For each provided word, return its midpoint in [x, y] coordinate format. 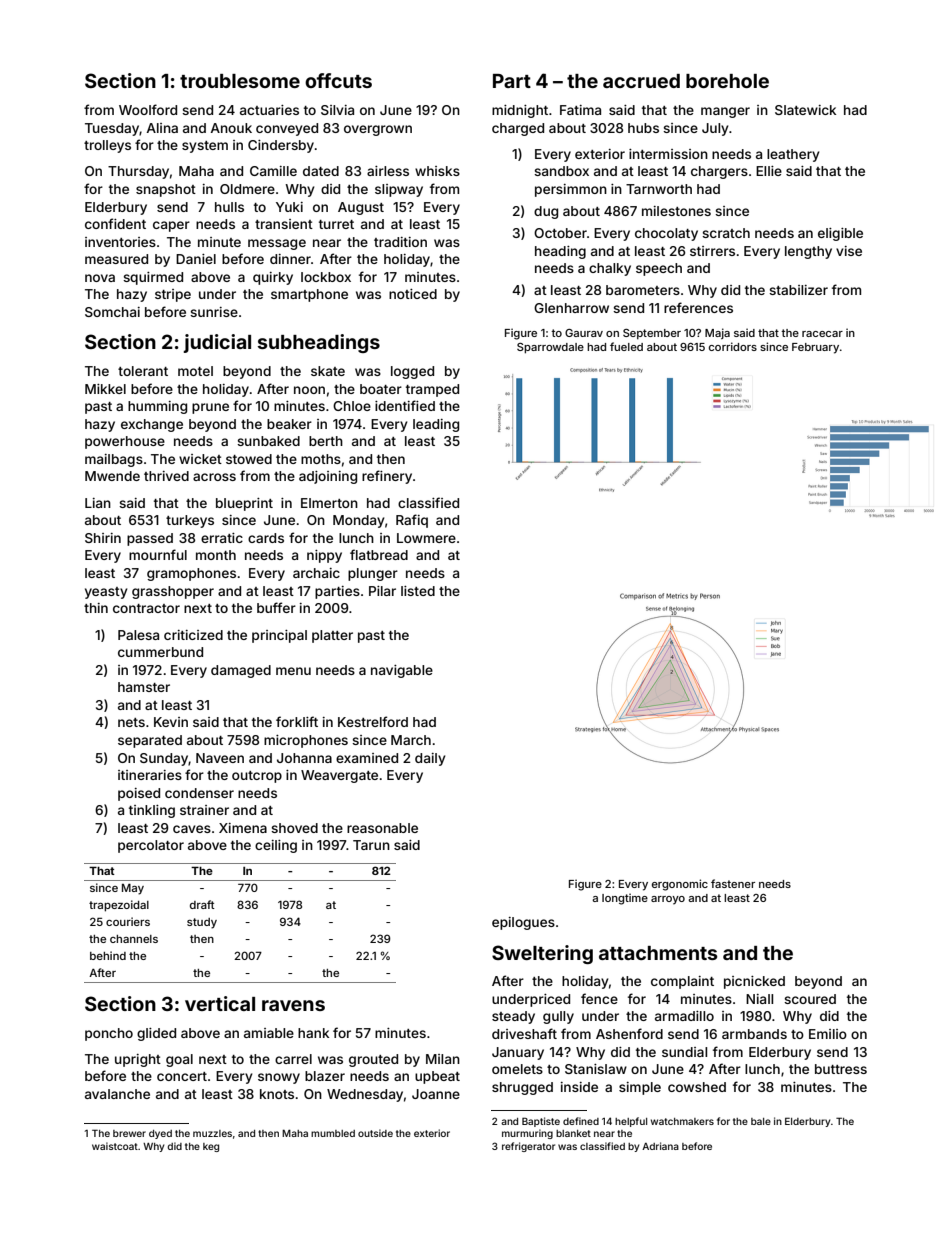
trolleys [107, 146]
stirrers [712, 251]
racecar [822, 334]
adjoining [328, 477]
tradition [400, 242]
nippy [324, 556]
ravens [293, 1005]
